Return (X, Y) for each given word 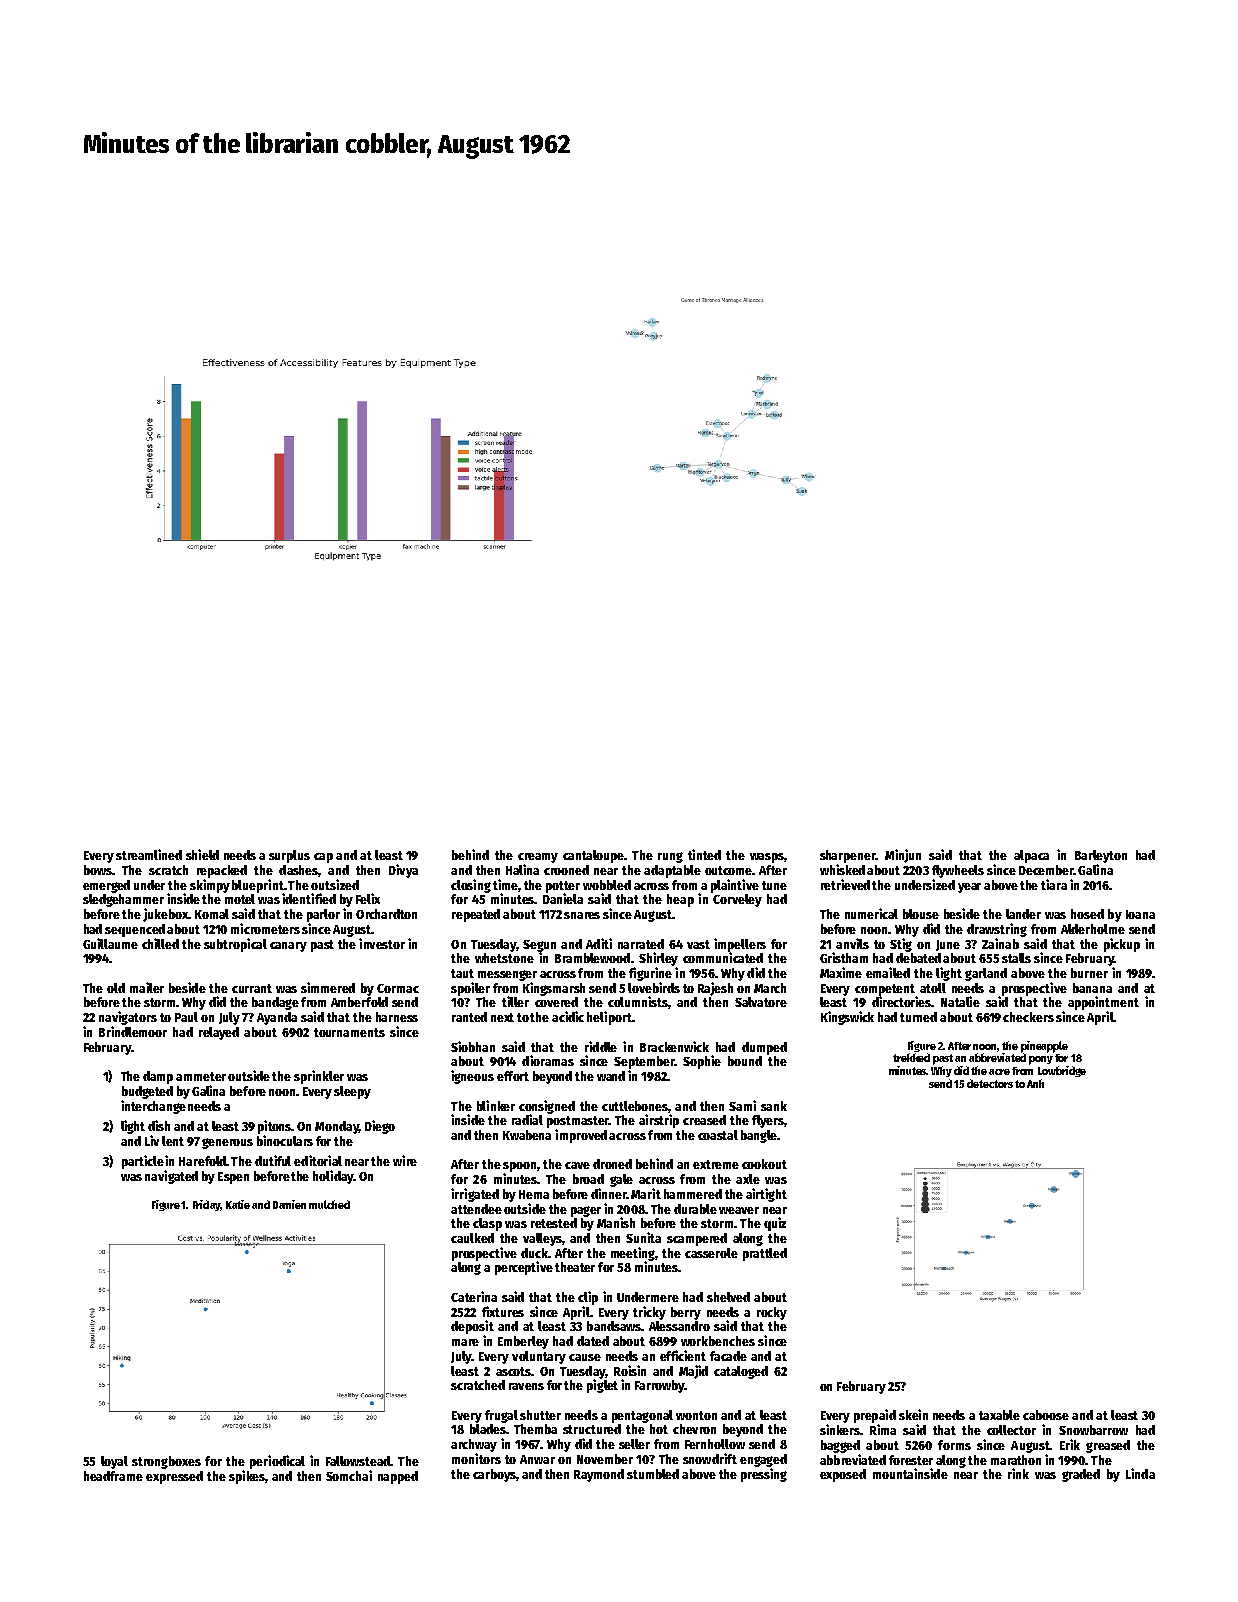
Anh (1035, 1083)
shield (202, 854)
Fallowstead (358, 1461)
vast (698, 944)
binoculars (285, 1140)
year (969, 888)
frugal (501, 1416)
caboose (1046, 1415)
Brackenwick (674, 1046)
